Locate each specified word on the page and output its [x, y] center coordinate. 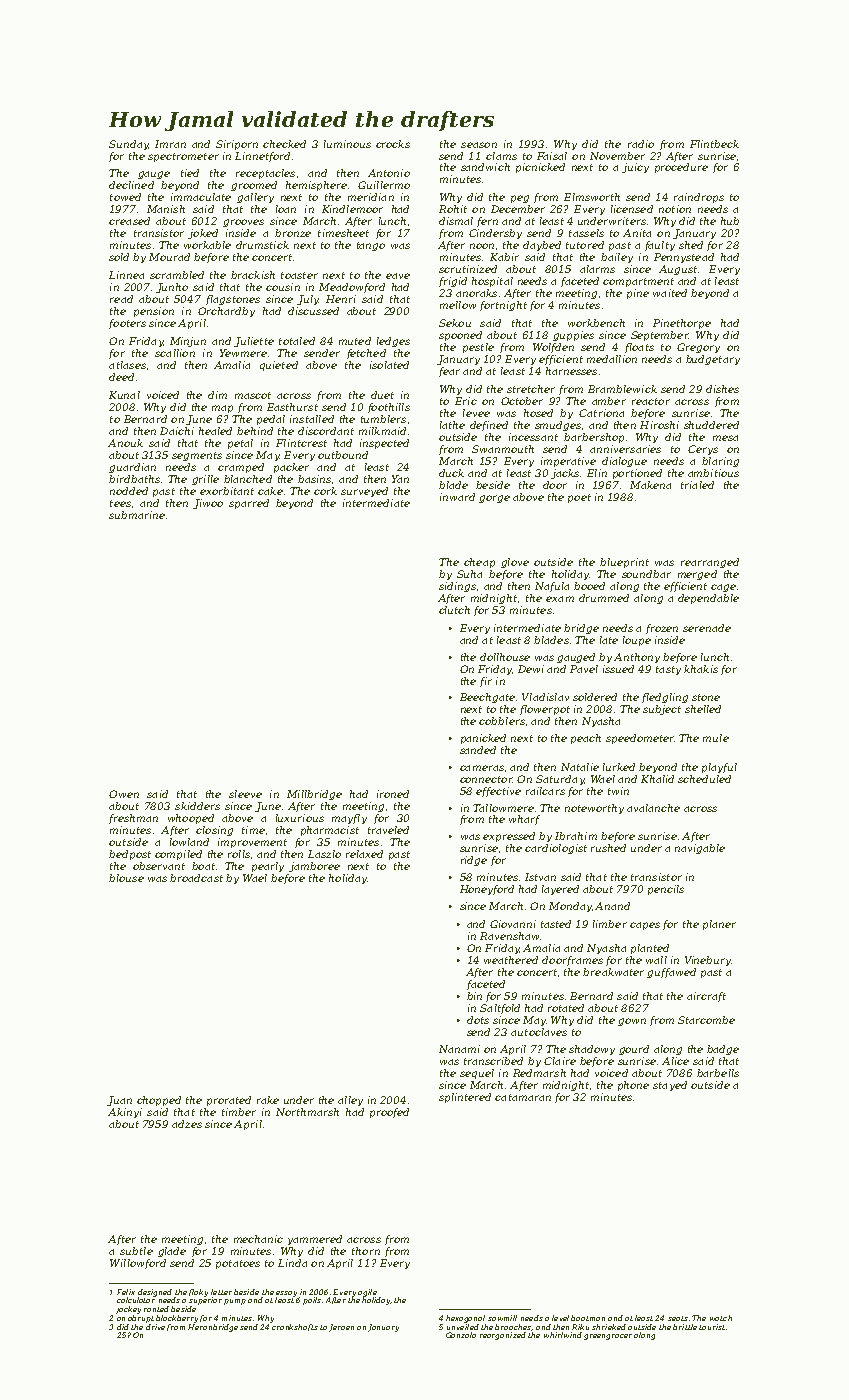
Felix [126, 1292]
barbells [718, 1073]
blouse [126, 878]
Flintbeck [714, 144]
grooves [243, 223]
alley [350, 1101]
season [479, 145]
